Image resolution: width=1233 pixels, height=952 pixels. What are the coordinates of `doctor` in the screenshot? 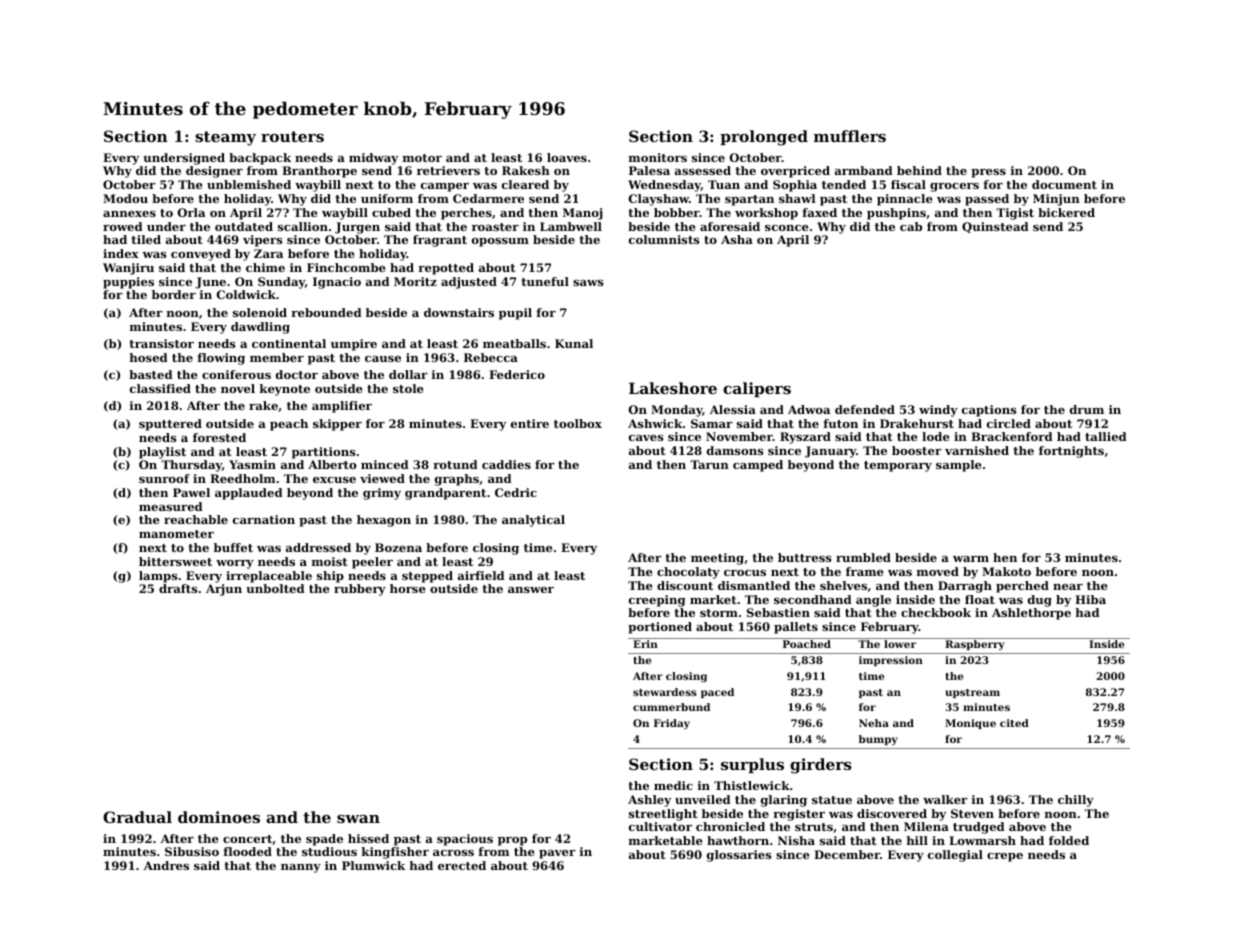 It's located at (297, 374).
